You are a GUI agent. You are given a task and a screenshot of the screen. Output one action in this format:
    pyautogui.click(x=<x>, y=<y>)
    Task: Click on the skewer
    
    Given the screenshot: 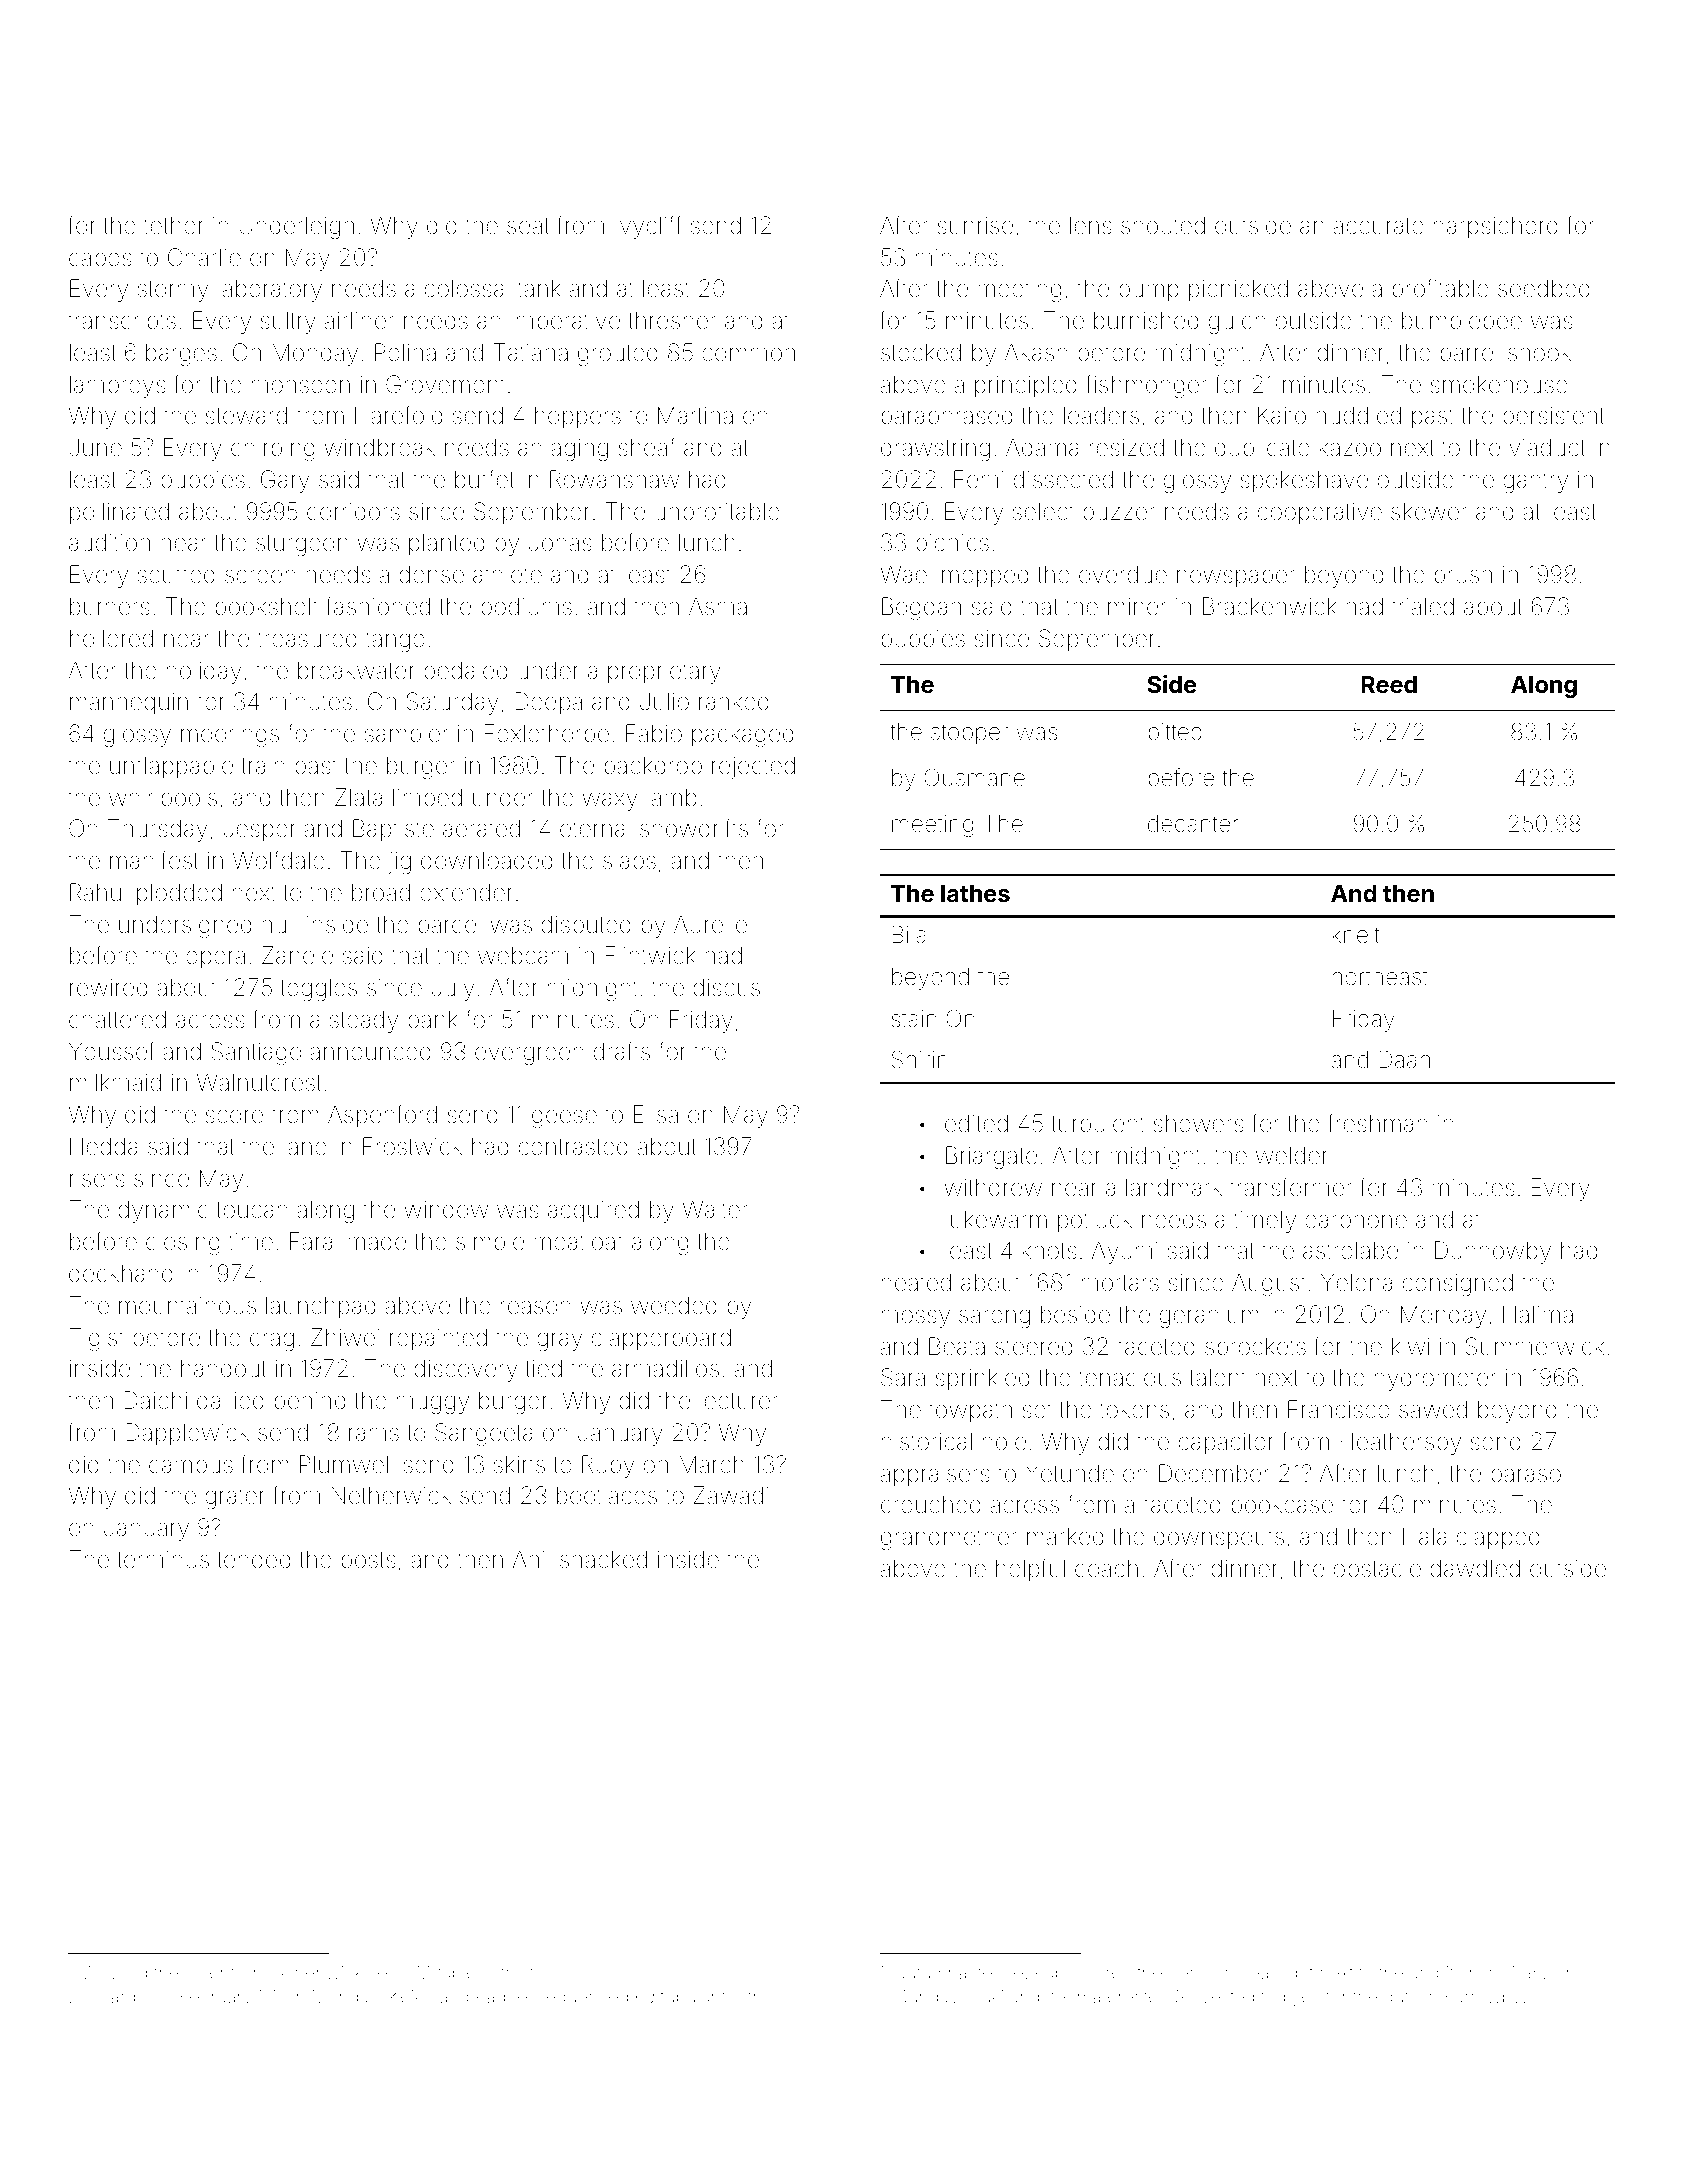 What is the action you would take?
    pyautogui.click(x=1429, y=511)
